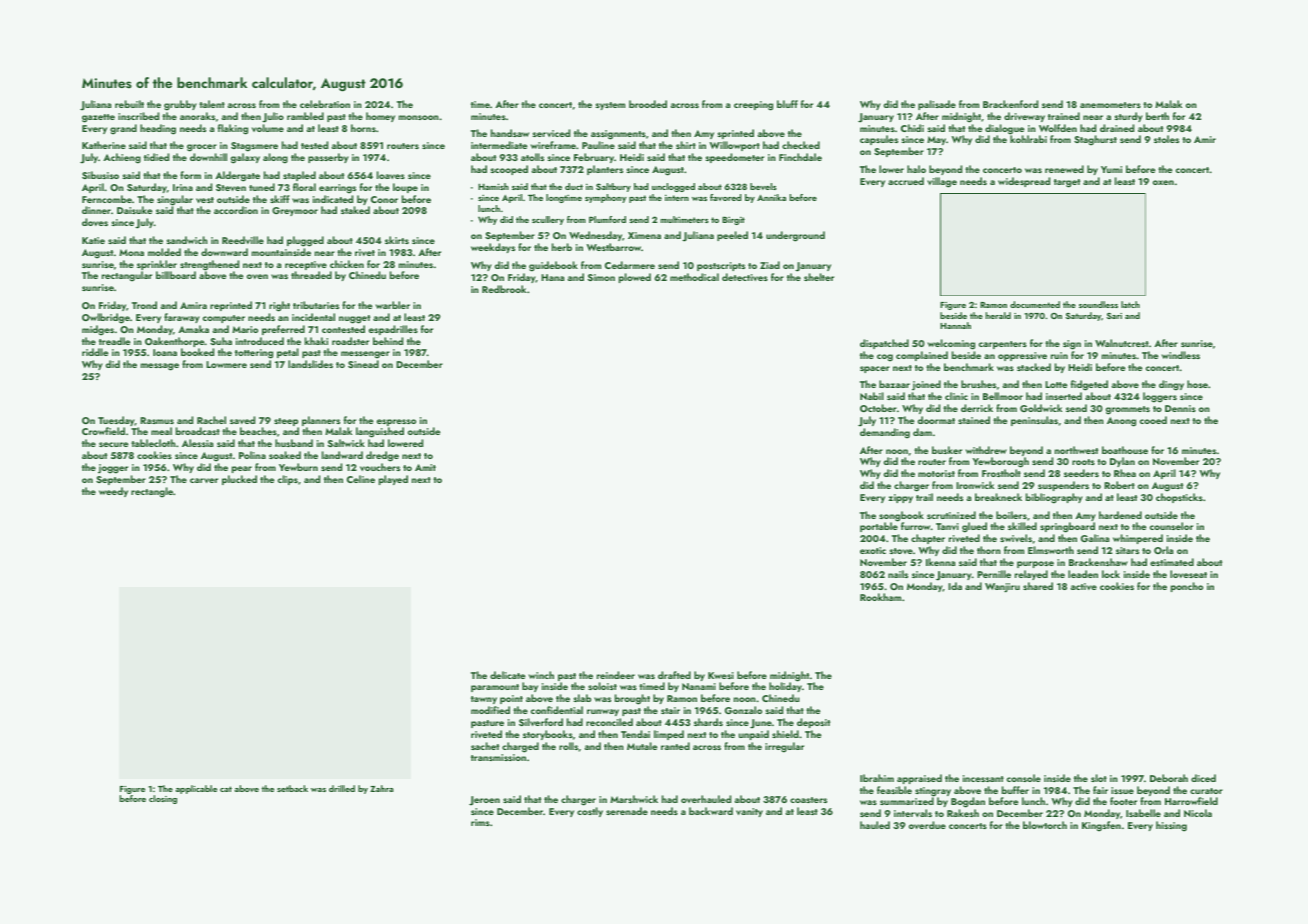  What do you see at coordinates (610, 106) in the screenshot?
I see `system` at bounding box center [610, 106].
